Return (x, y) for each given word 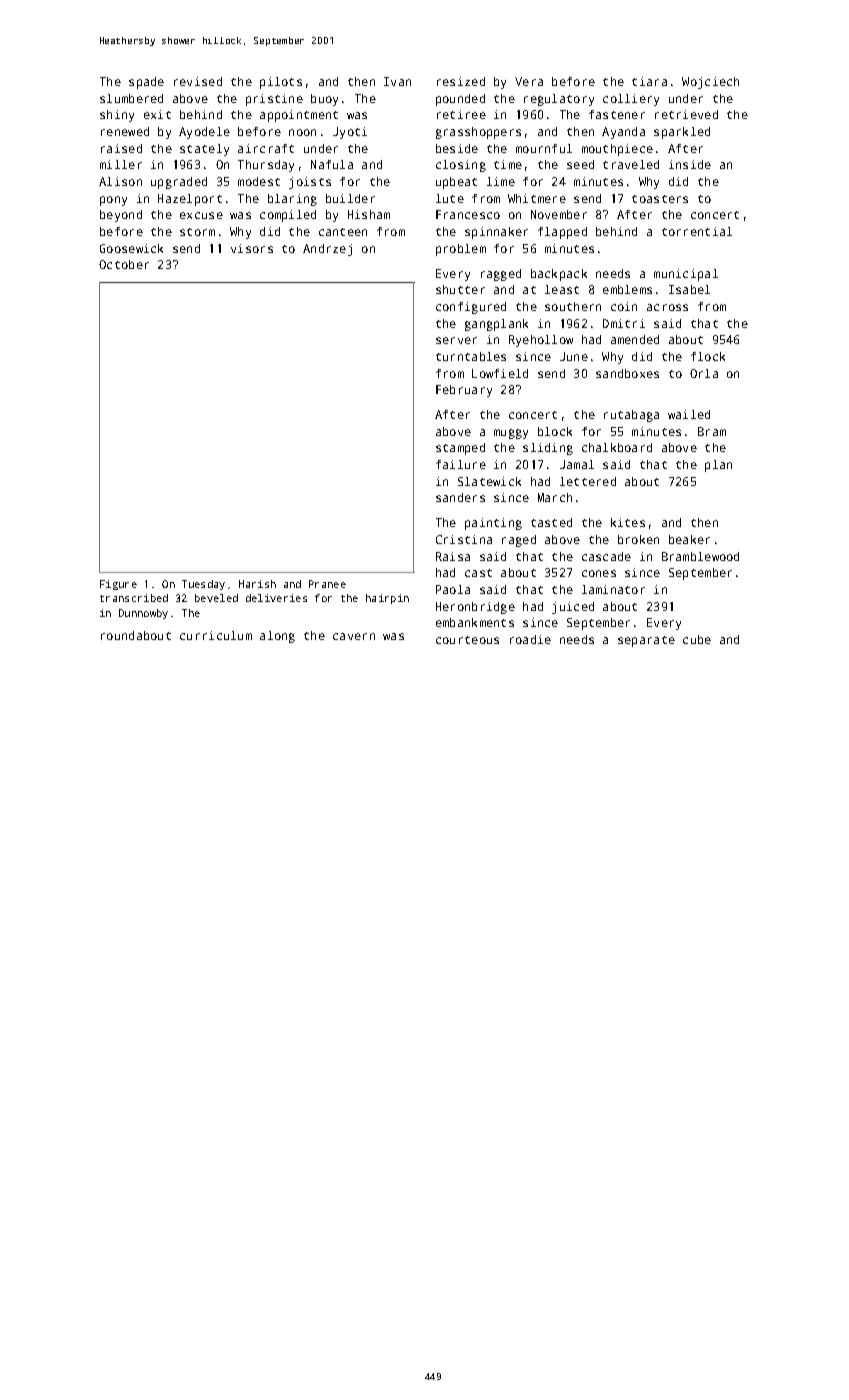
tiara (649, 81)
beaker (689, 539)
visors (252, 248)
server (456, 340)
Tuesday (203, 585)
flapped (562, 233)
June (574, 356)
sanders (460, 497)
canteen (343, 232)
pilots (281, 83)
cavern (354, 636)
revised (198, 81)
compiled (288, 216)
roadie (530, 639)
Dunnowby (143, 614)
